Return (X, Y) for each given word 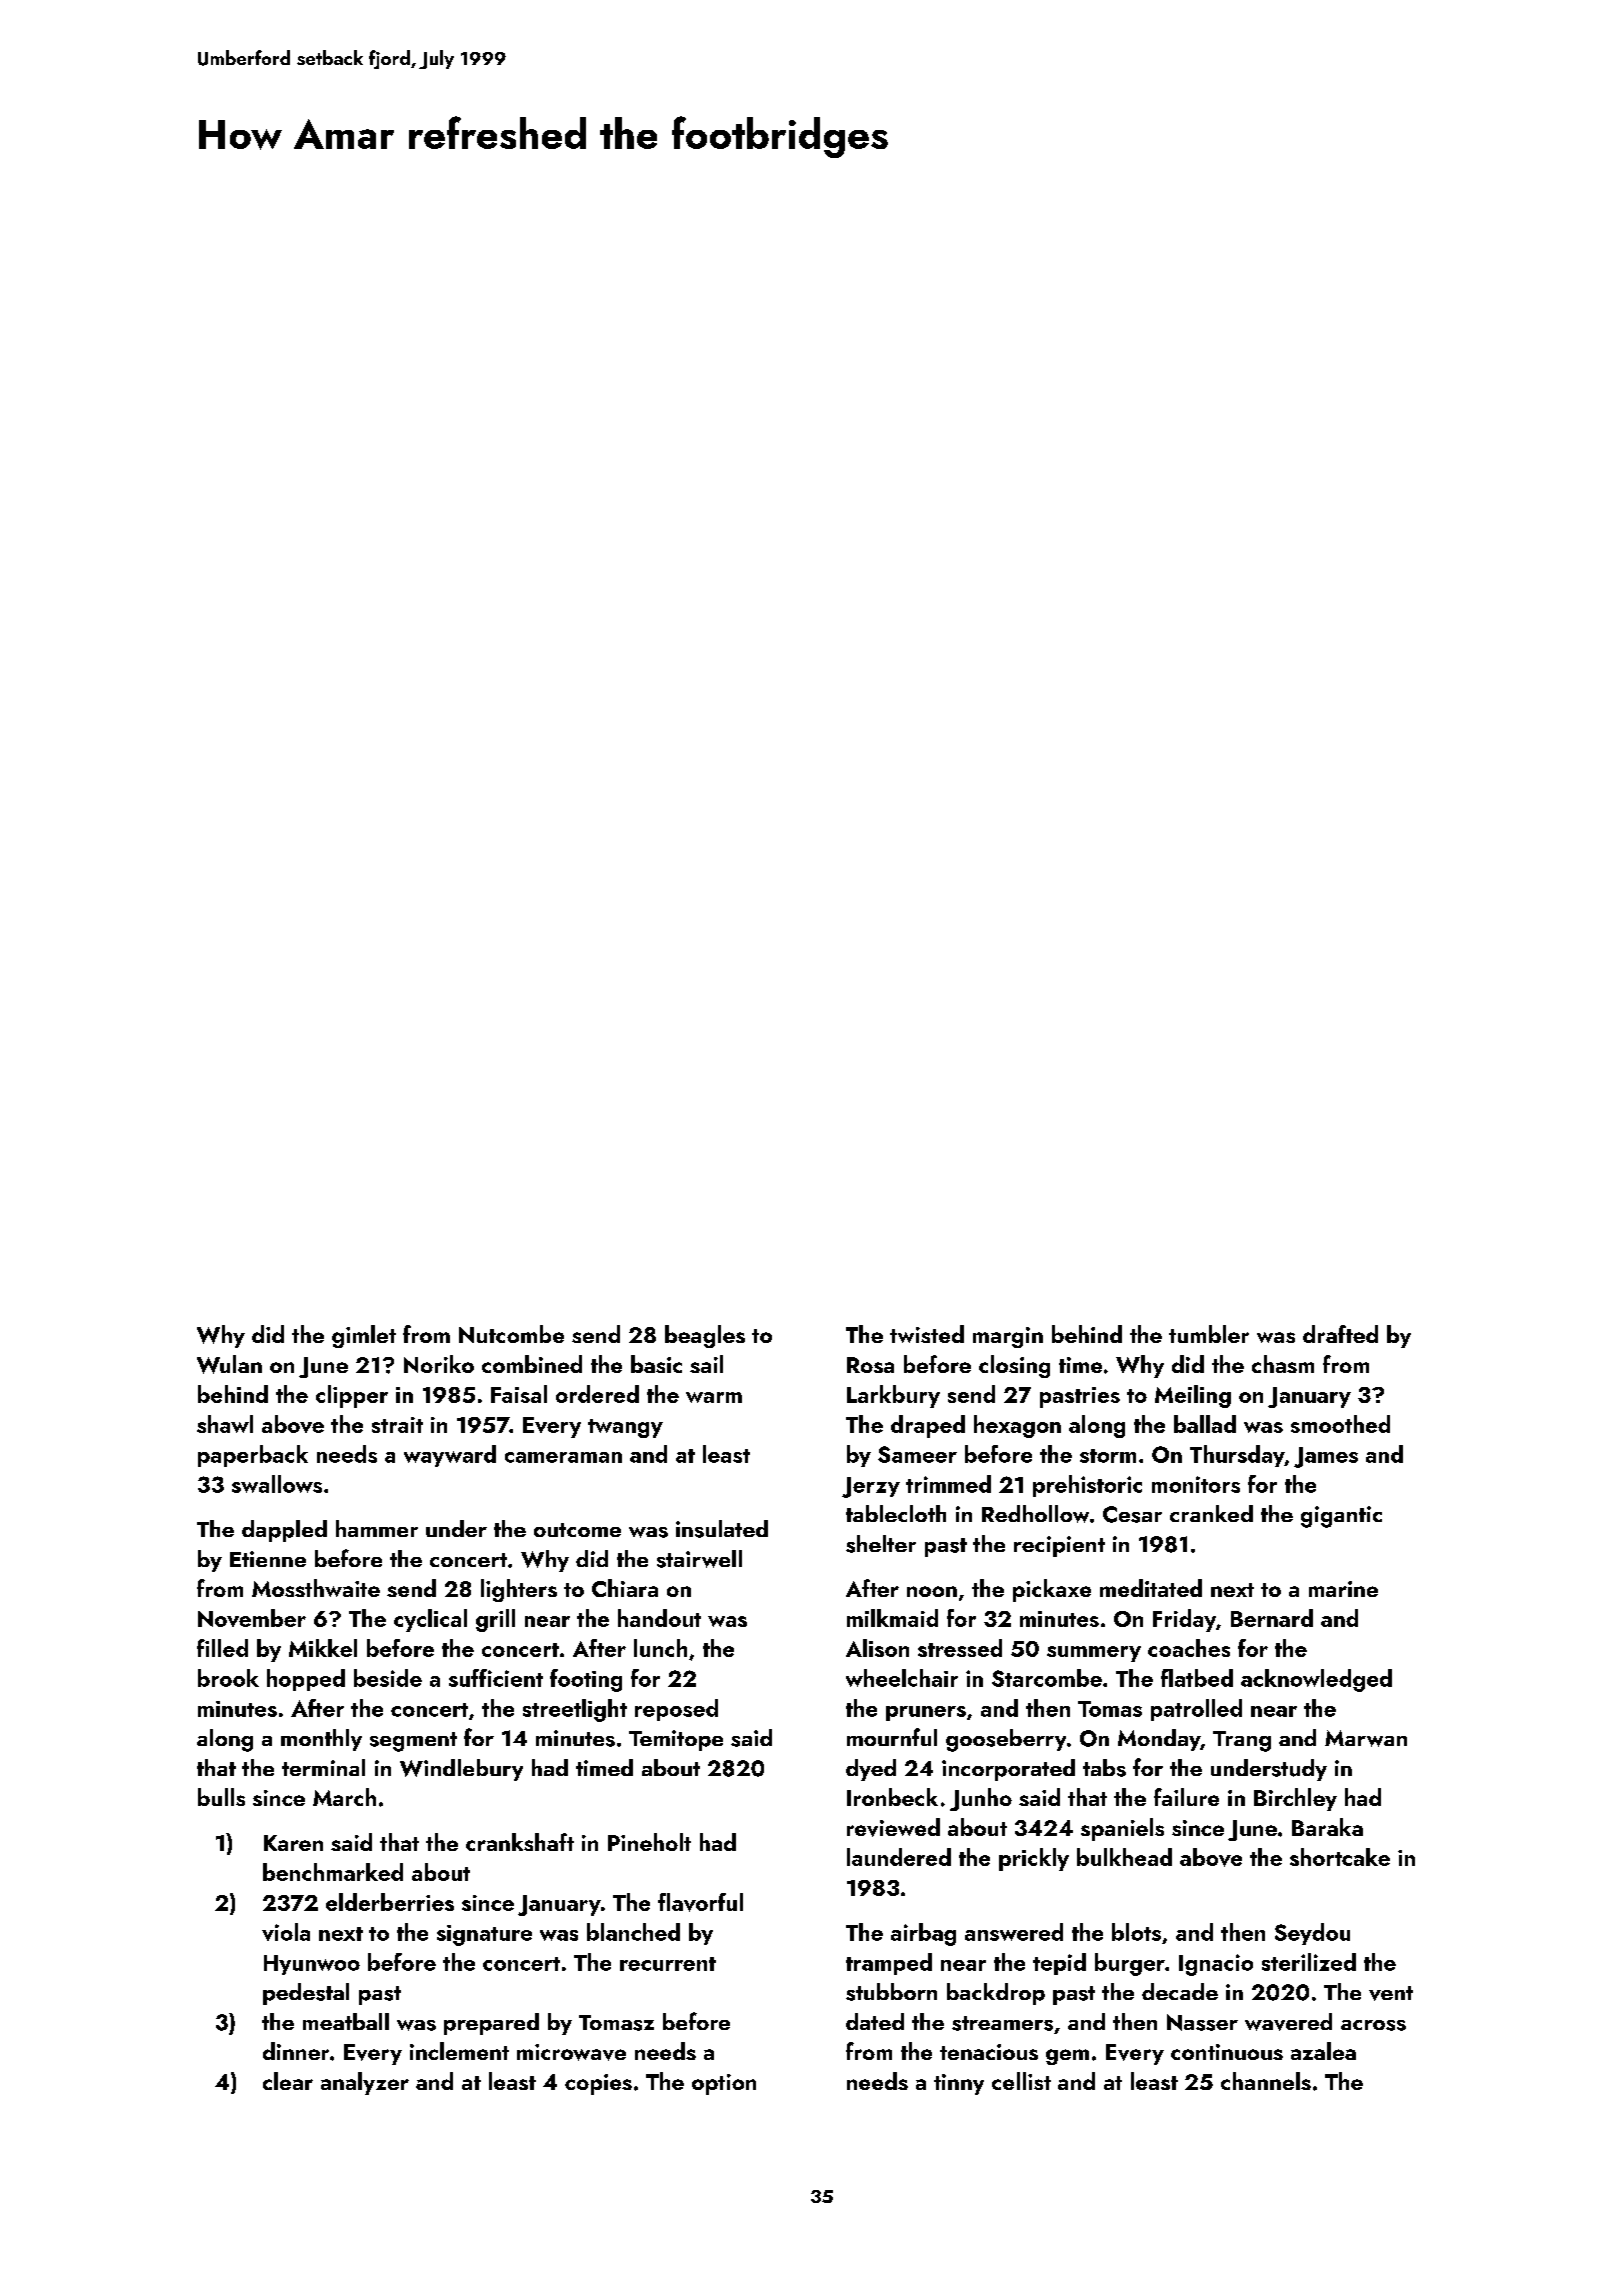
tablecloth (896, 1513)
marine (1343, 1589)
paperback (253, 1456)
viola (286, 1932)
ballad (1205, 1424)
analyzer (365, 2083)
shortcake (1340, 1857)
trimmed (948, 1484)
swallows (277, 1484)
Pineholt (649, 1842)
